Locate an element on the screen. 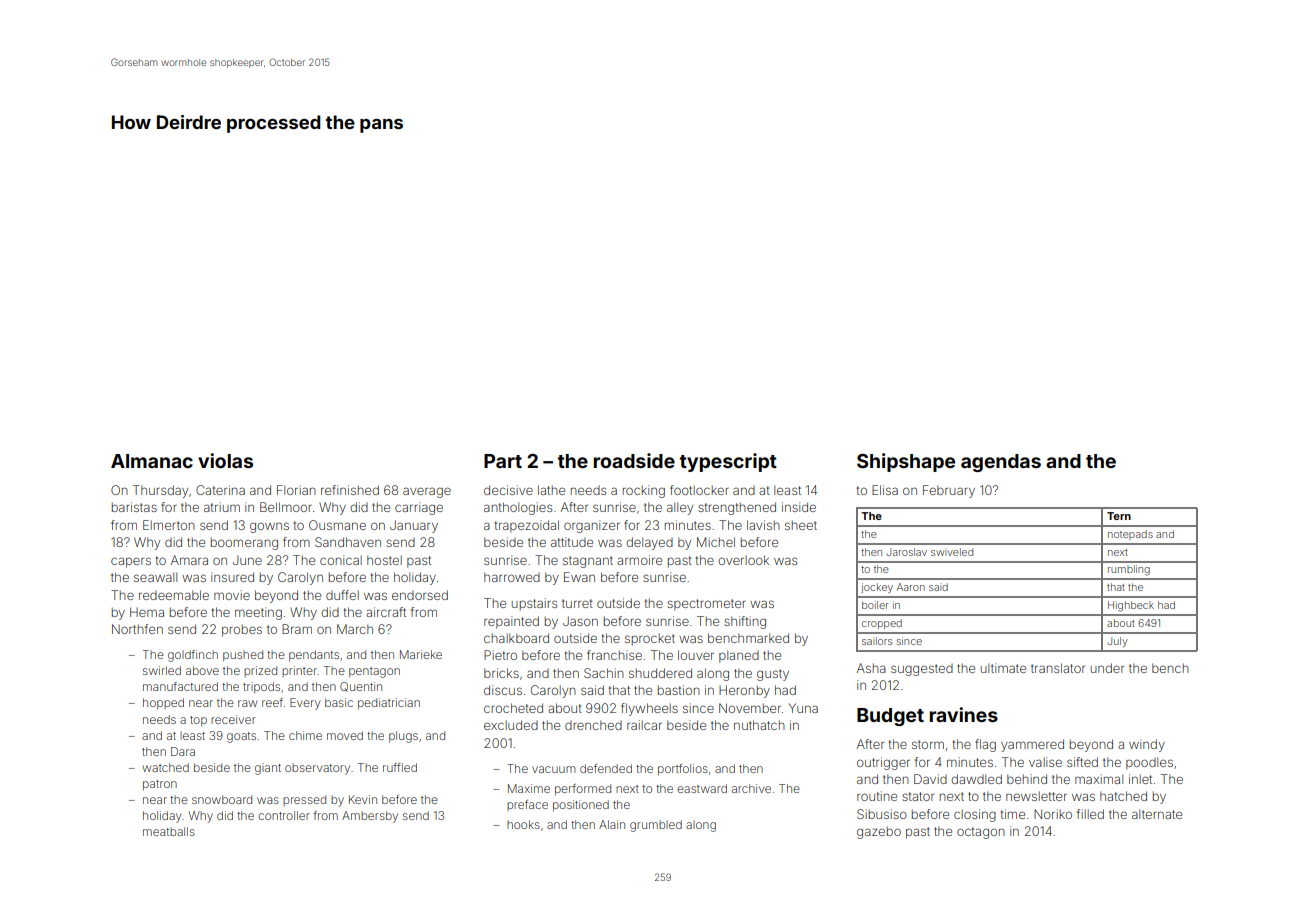 The height and width of the screenshot is (924, 1308). agendas is located at coordinates (1001, 463).
